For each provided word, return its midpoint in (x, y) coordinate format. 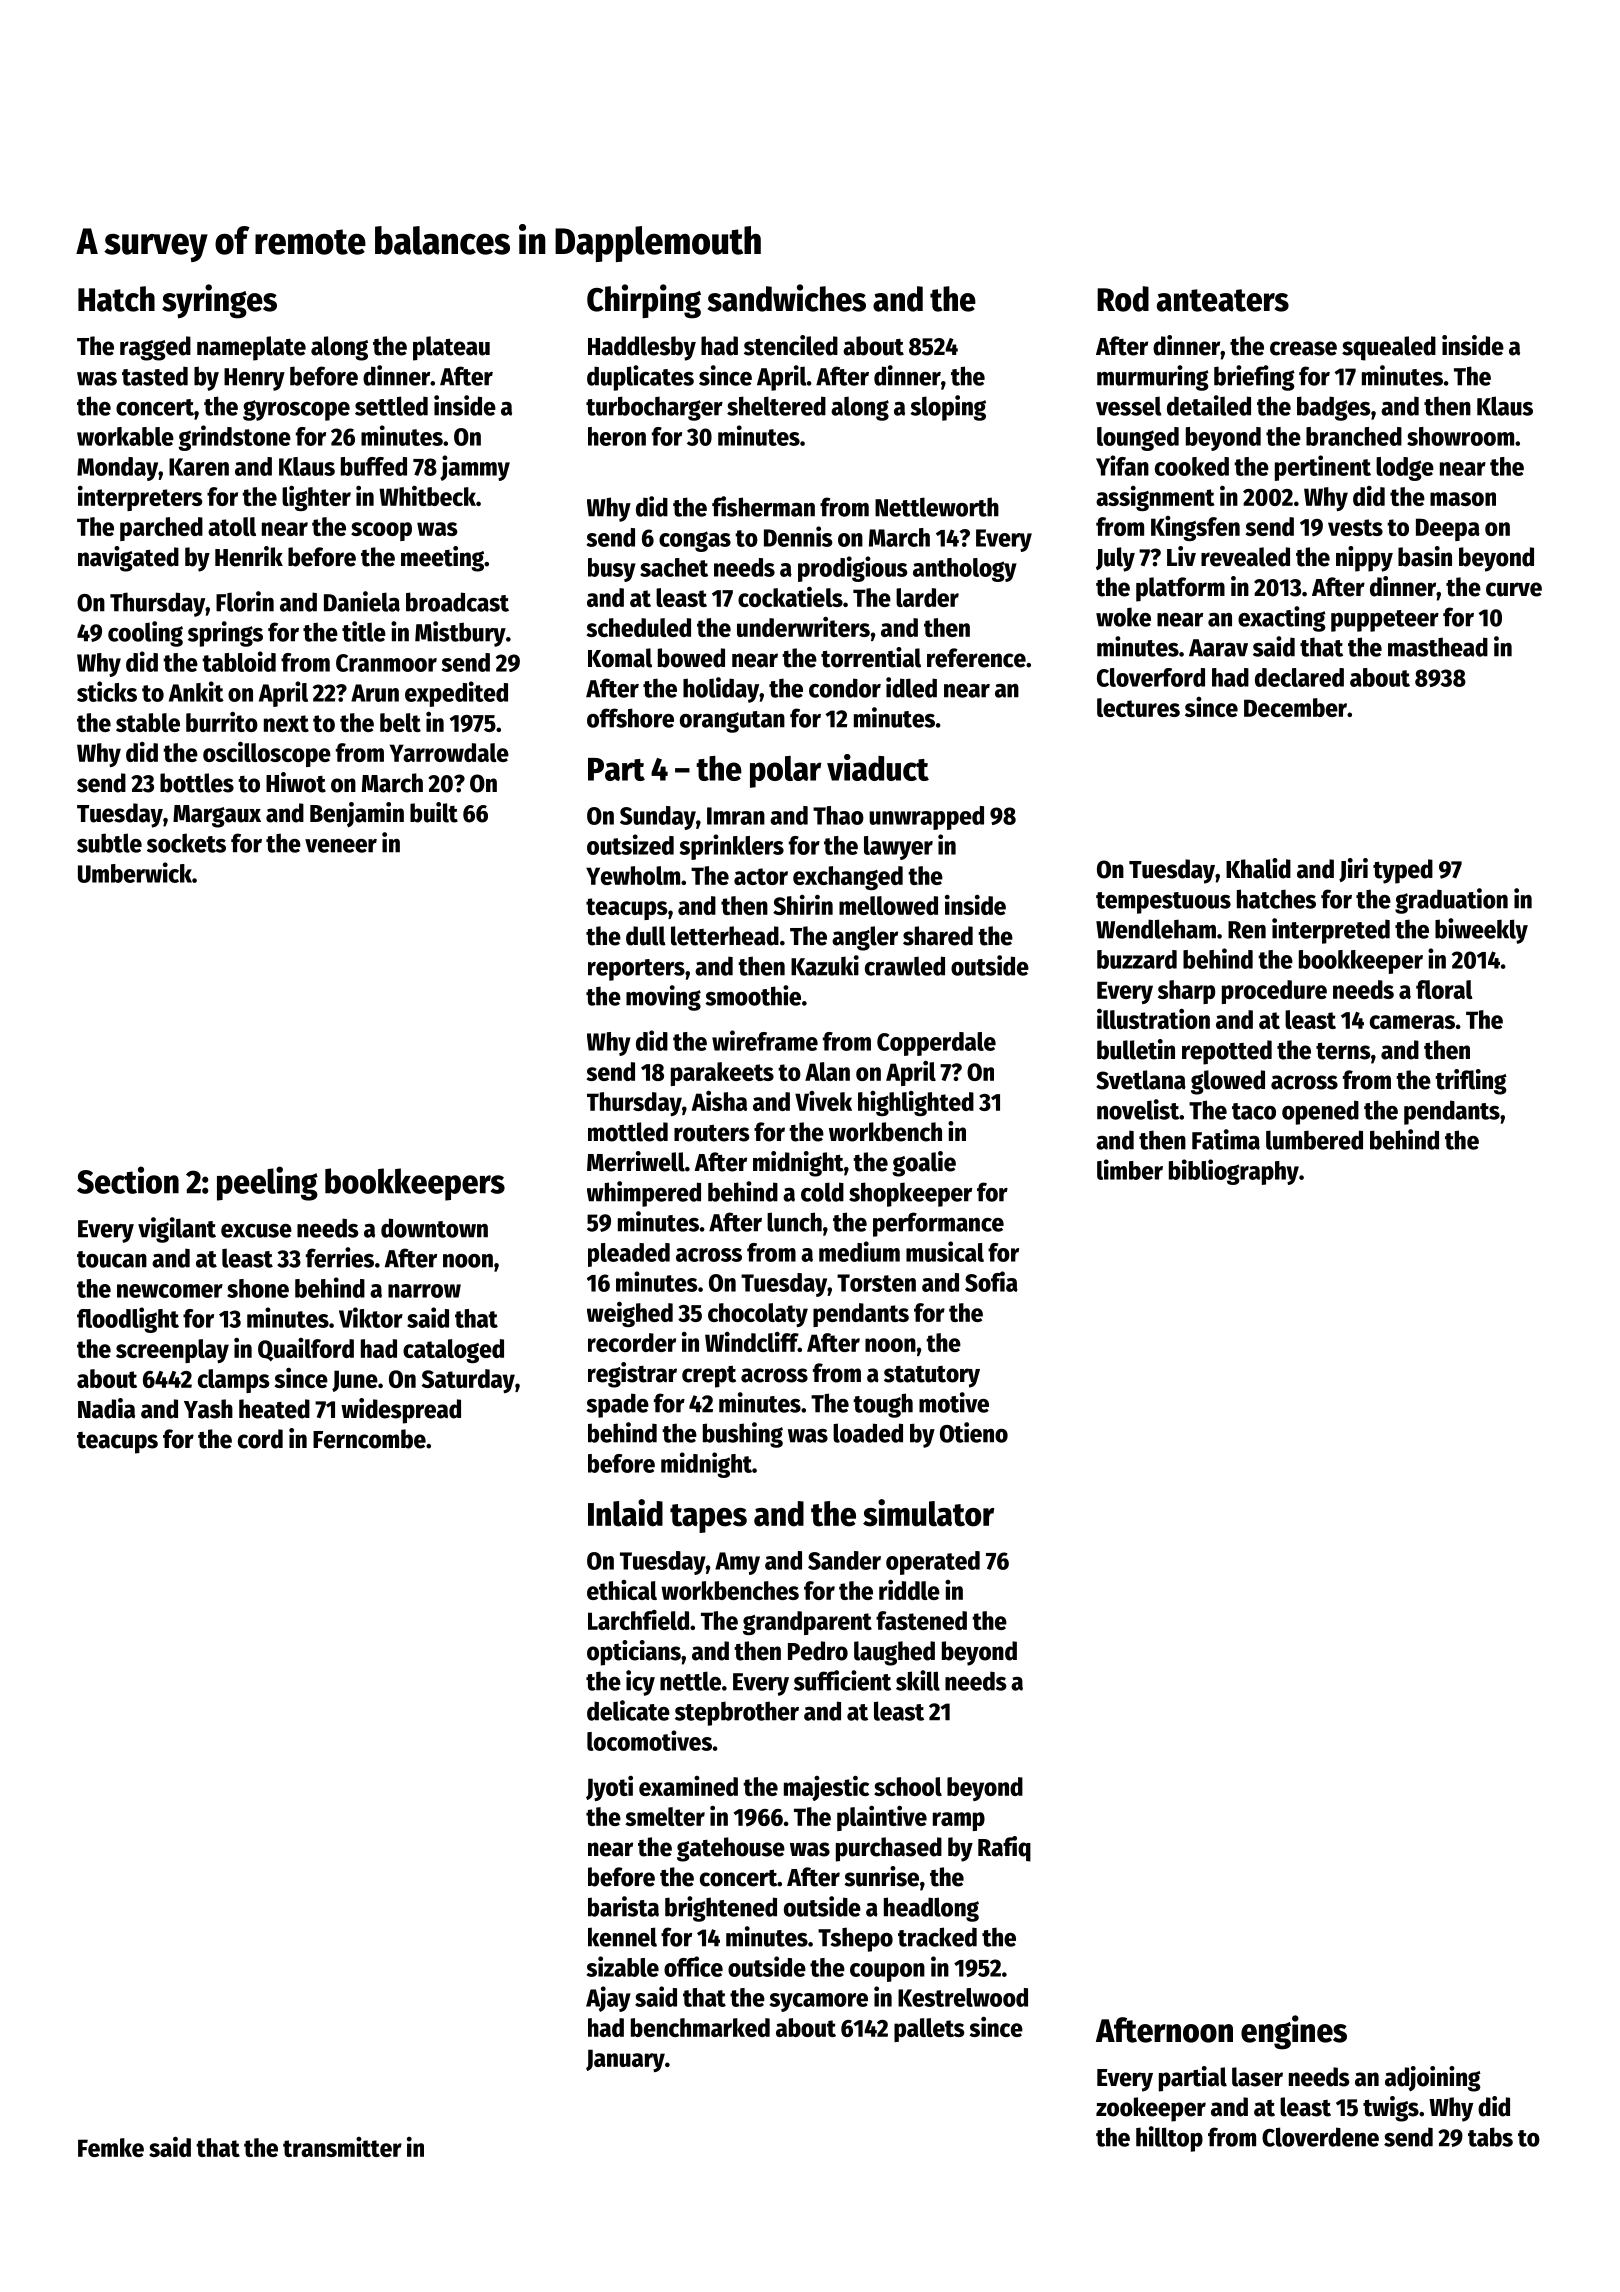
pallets (929, 2030)
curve (1514, 589)
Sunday (658, 818)
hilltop (1169, 2139)
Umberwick (135, 872)
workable (125, 436)
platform (1180, 589)
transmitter (342, 2147)
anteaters (1223, 300)
